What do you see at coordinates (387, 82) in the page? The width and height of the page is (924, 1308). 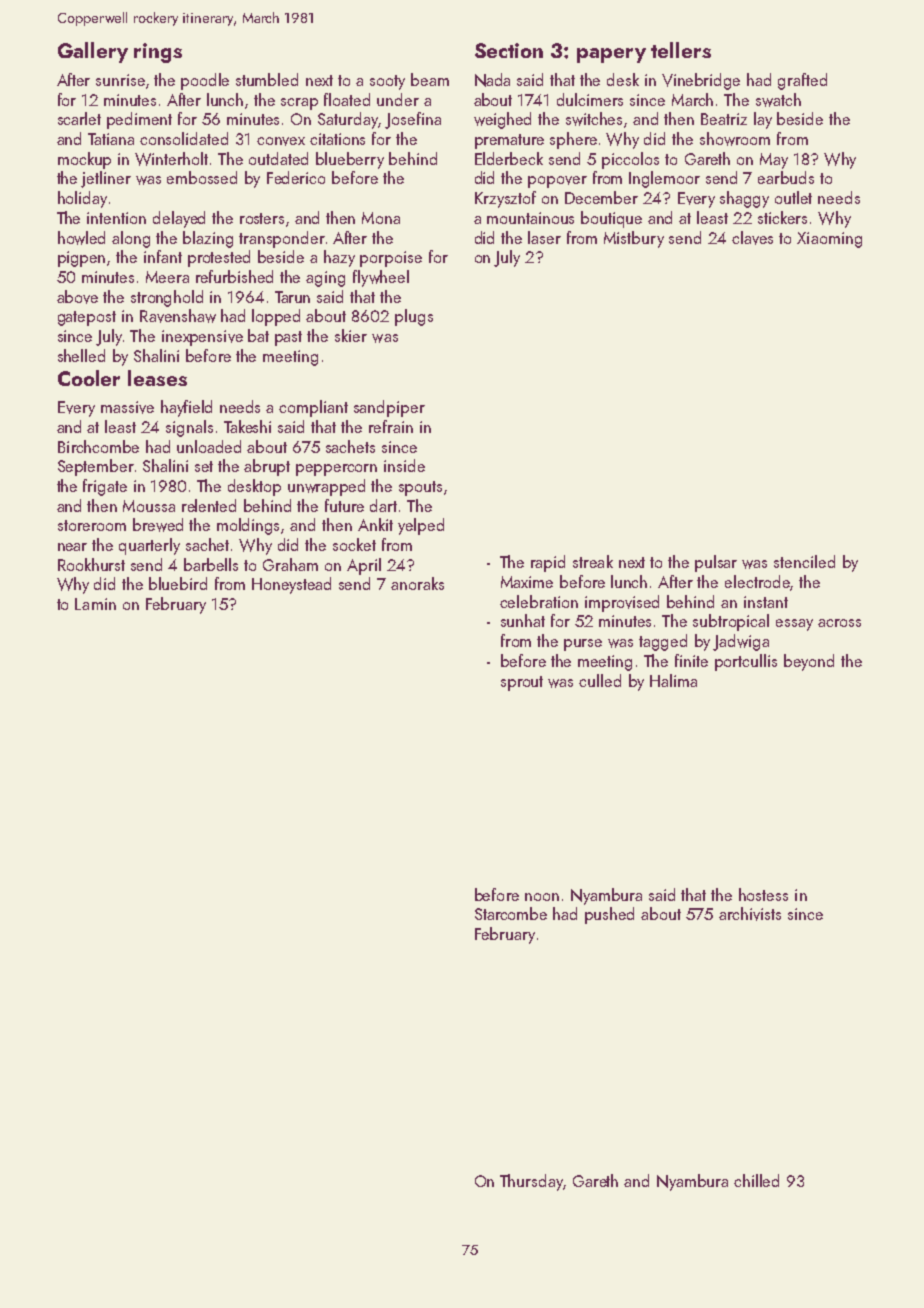 I see `sooty` at bounding box center [387, 82].
